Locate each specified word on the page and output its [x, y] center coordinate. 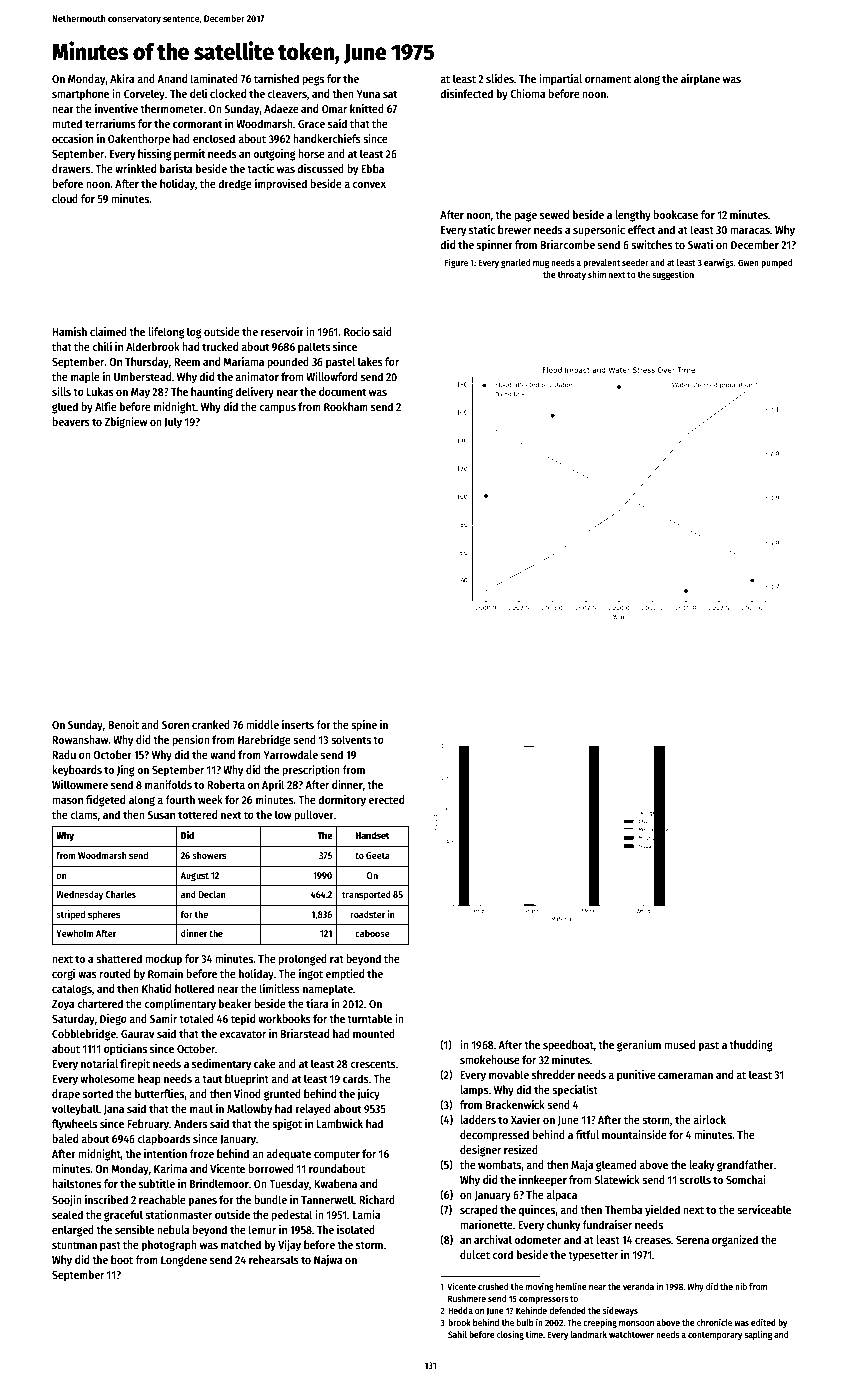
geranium [639, 1046]
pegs [313, 81]
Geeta [378, 855]
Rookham [346, 406]
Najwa [328, 1261]
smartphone [80, 95]
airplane [700, 80]
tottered [197, 814]
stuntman [74, 1245]
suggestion [673, 275]
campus [277, 409]
